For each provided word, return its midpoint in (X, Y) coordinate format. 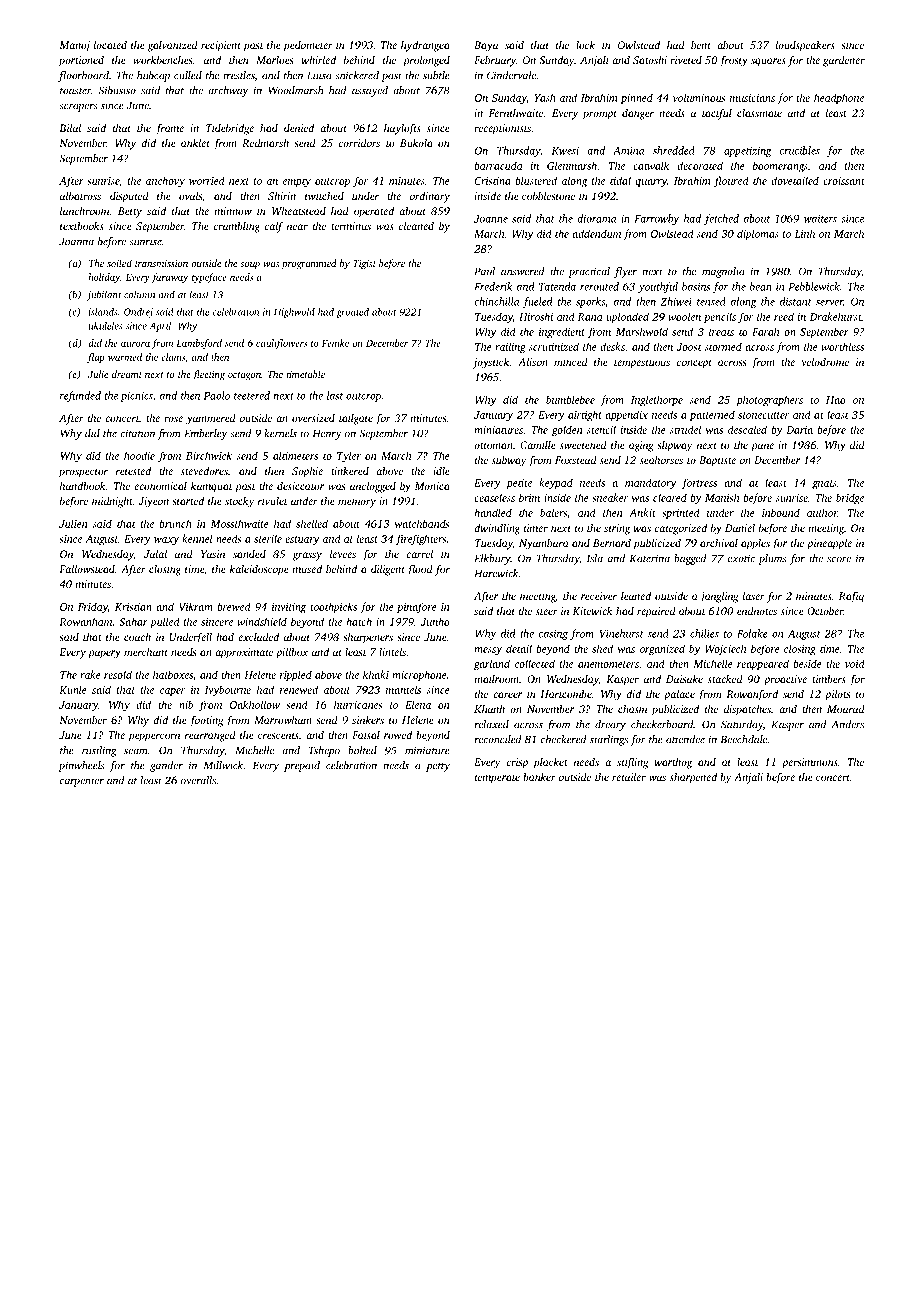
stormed (723, 346)
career (507, 695)
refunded (80, 396)
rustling (99, 751)
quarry (651, 183)
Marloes (274, 60)
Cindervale (511, 75)
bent (701, 45)
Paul (484, 271)
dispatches (747, 710)
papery (104, 654)
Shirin (282, 196)
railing (510, 348)
